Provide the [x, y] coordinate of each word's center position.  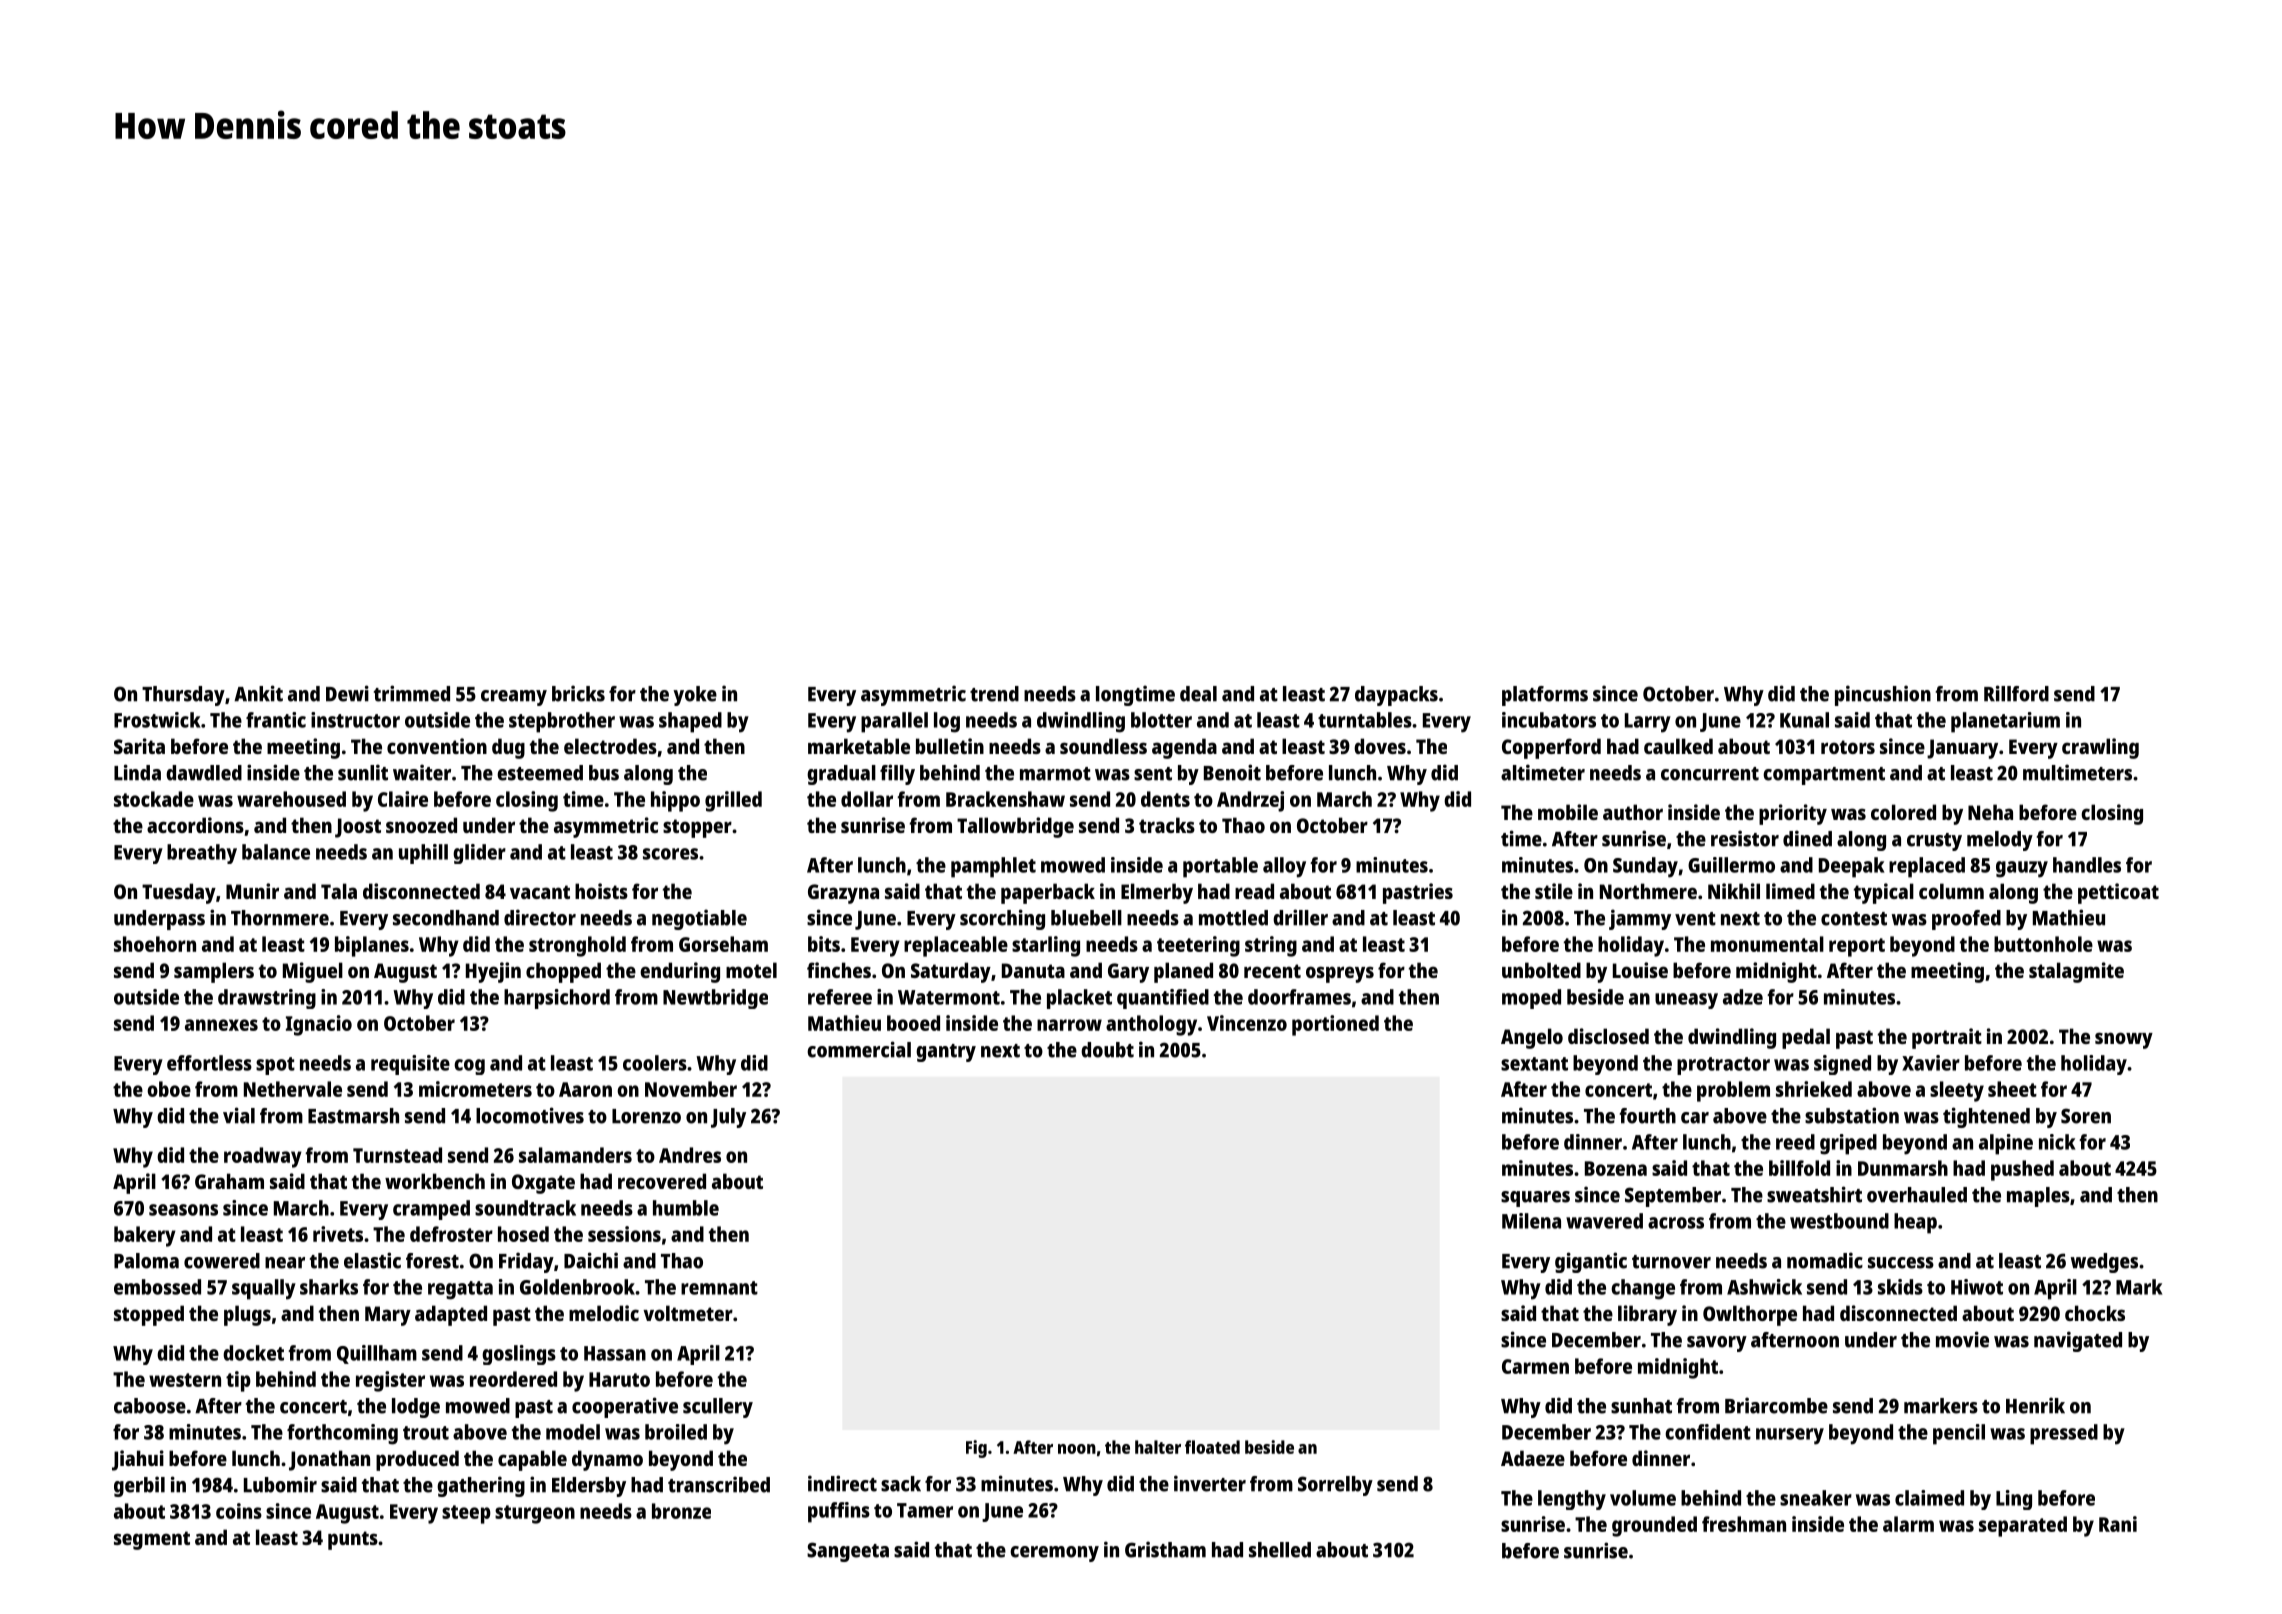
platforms [1545, 696]
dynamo [607, 1460]
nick [2057, 1142]
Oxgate [543, 1184]
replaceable [956, 946]
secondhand [446, 918]
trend [994, 694]
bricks [578, 693]
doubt [1107, 1050]
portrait [1947, 1038]
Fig [976, 1449]
